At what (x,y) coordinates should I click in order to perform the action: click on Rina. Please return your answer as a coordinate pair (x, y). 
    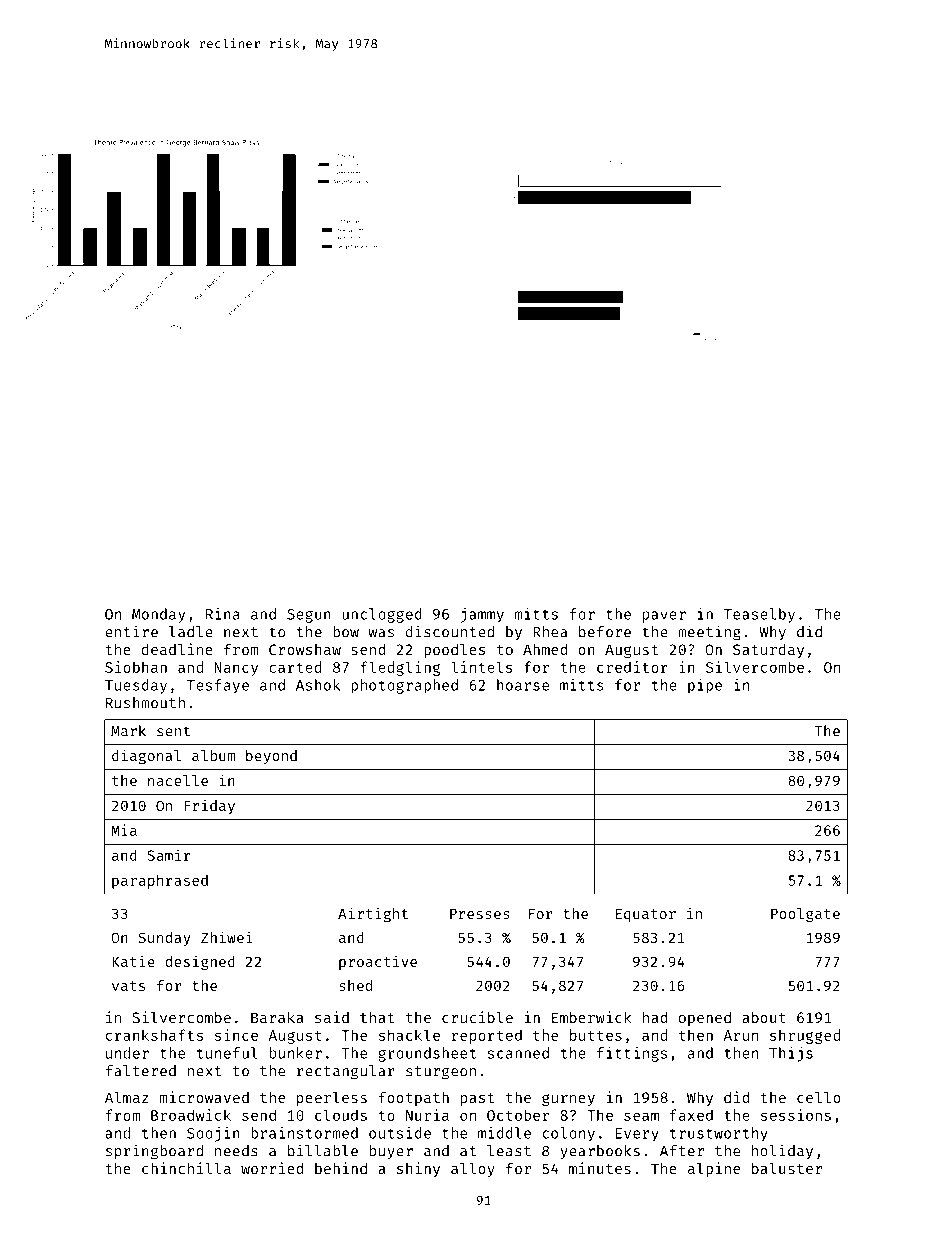
    Looking at the image, I should click on (223, 614).
